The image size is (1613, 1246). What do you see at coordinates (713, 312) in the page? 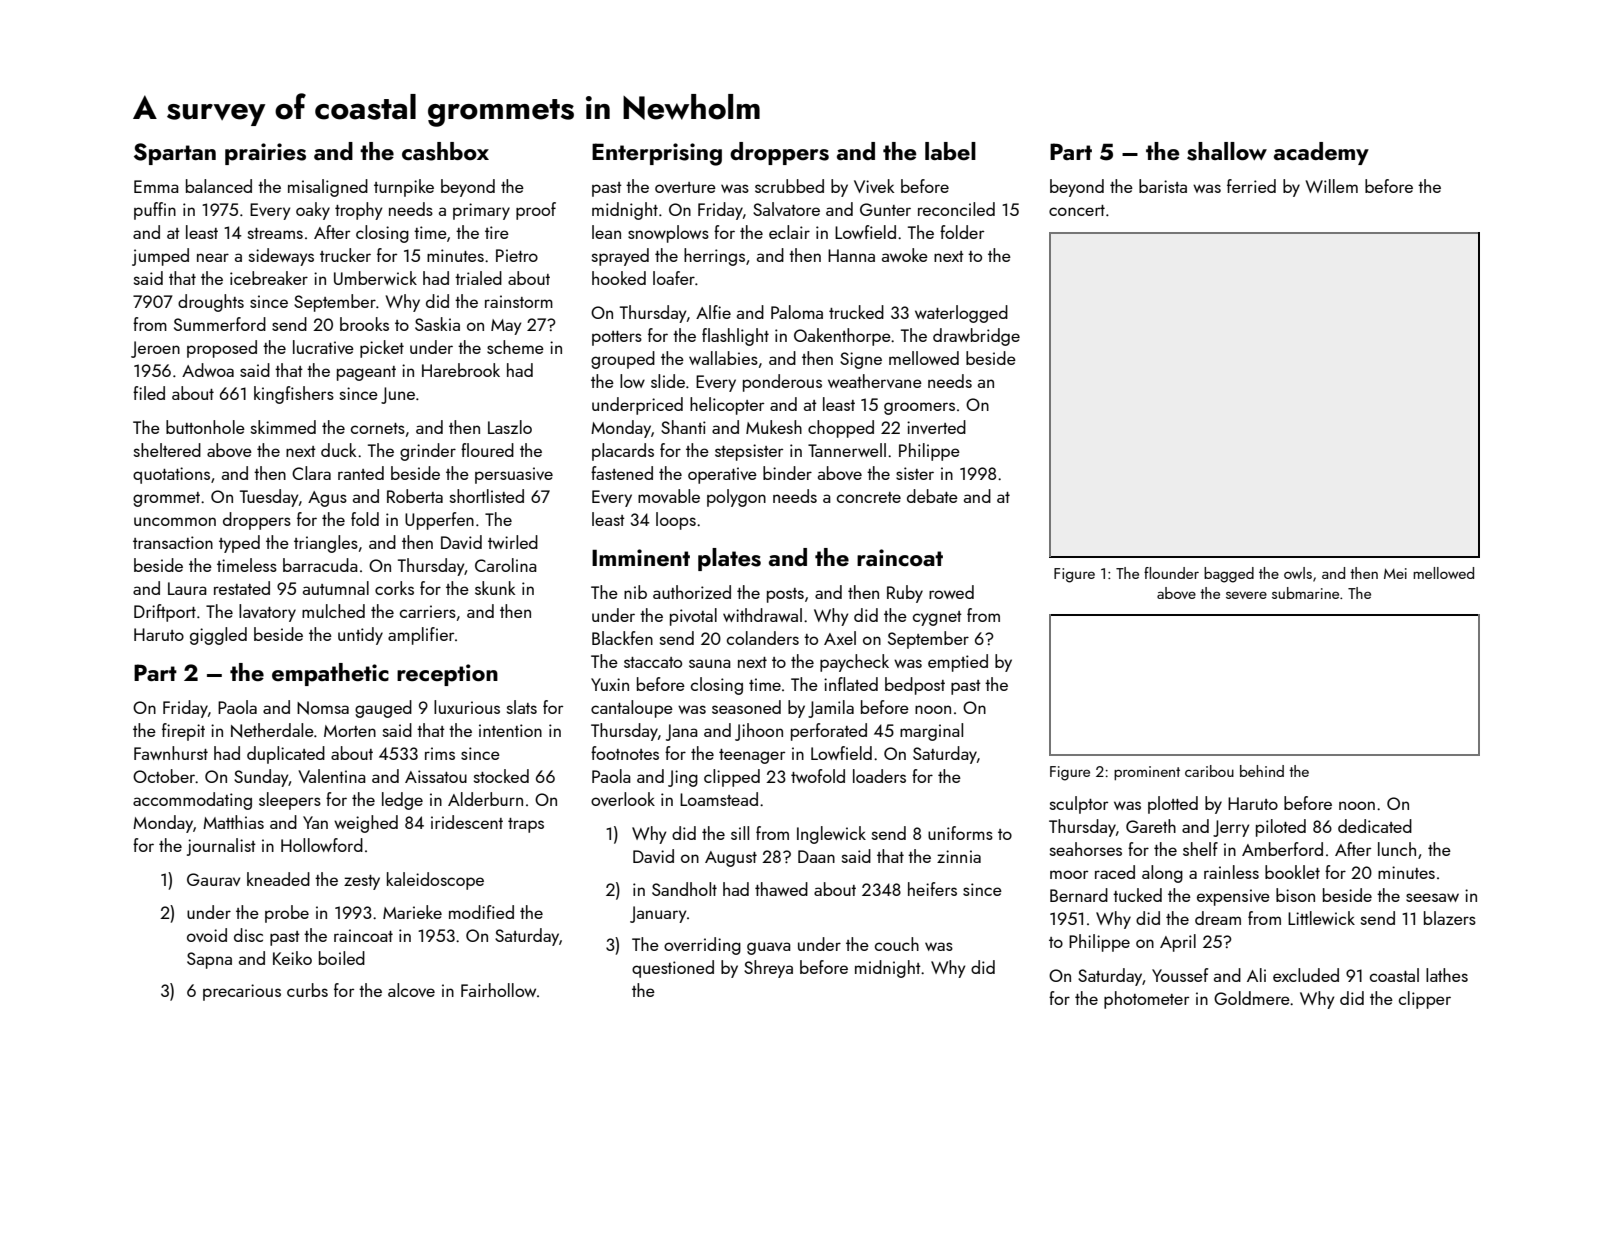
I see `Alfie` at bounding box center [713, 312].
